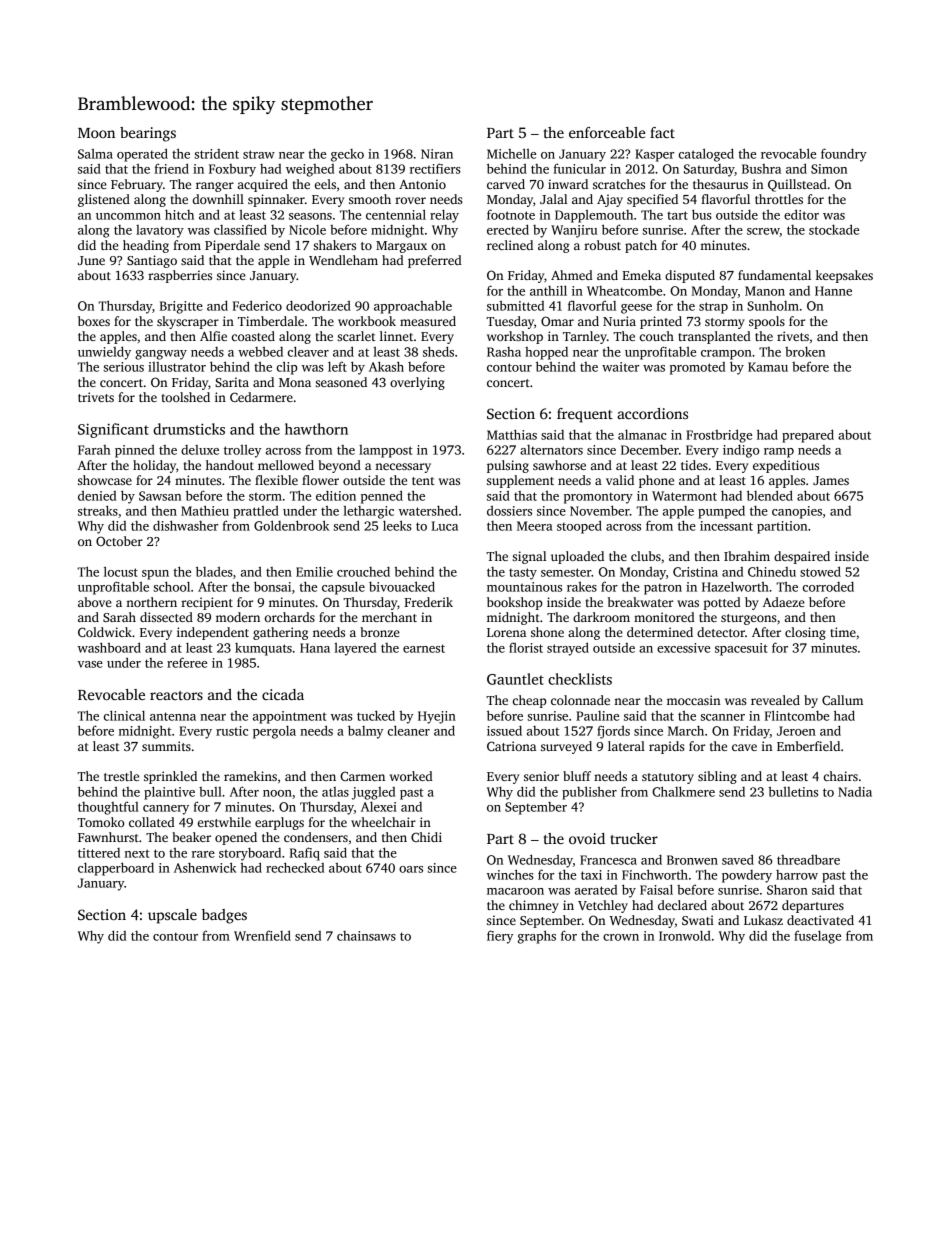 Image resolution: width=952 pixels, height=1233 pixels. Describe the element at coordinates (94, 450) in the document. I see `Farah` at that location.
